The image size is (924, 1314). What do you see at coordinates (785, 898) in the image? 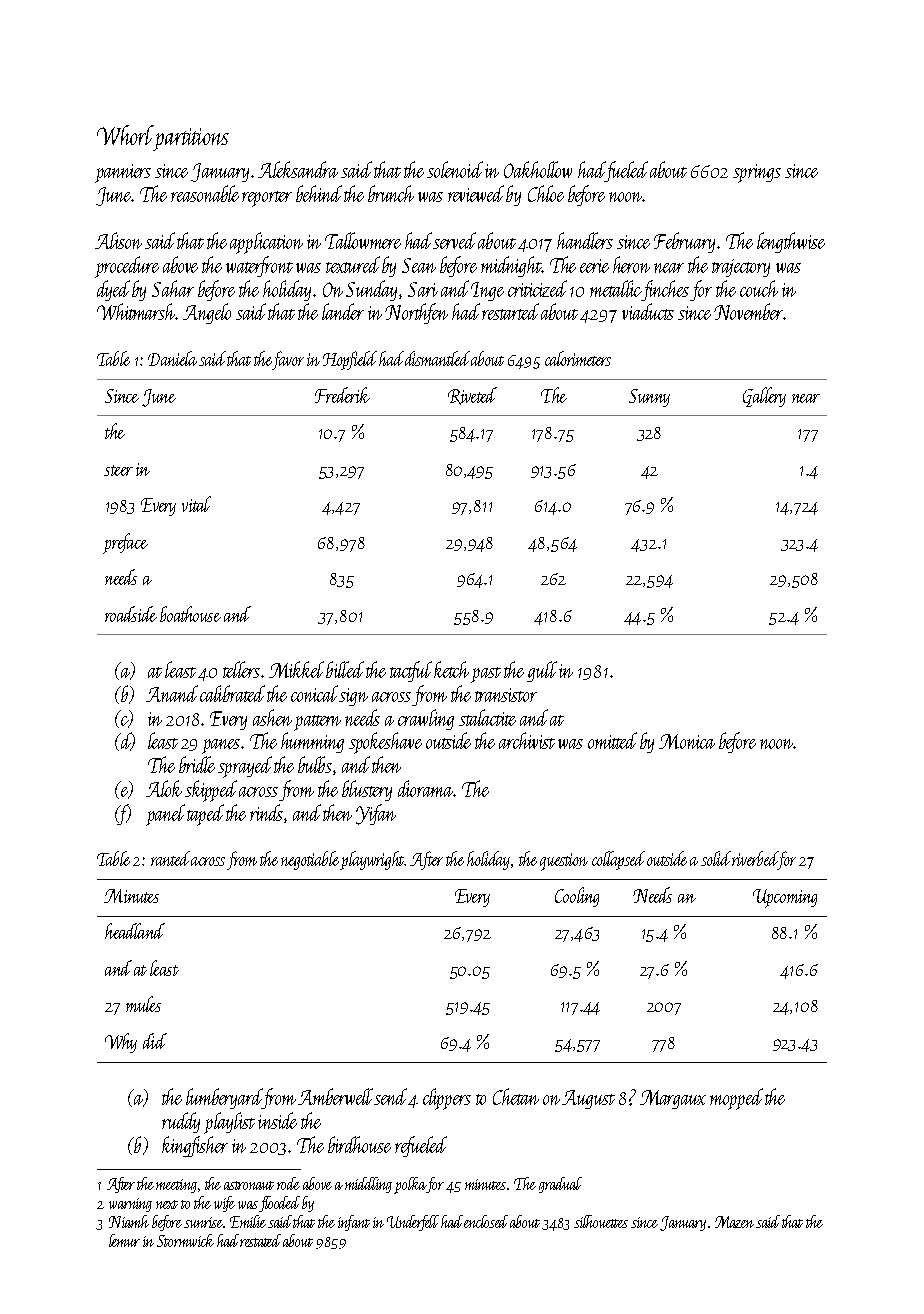
I see `Upcoming` at bounding box center [785, 898].
